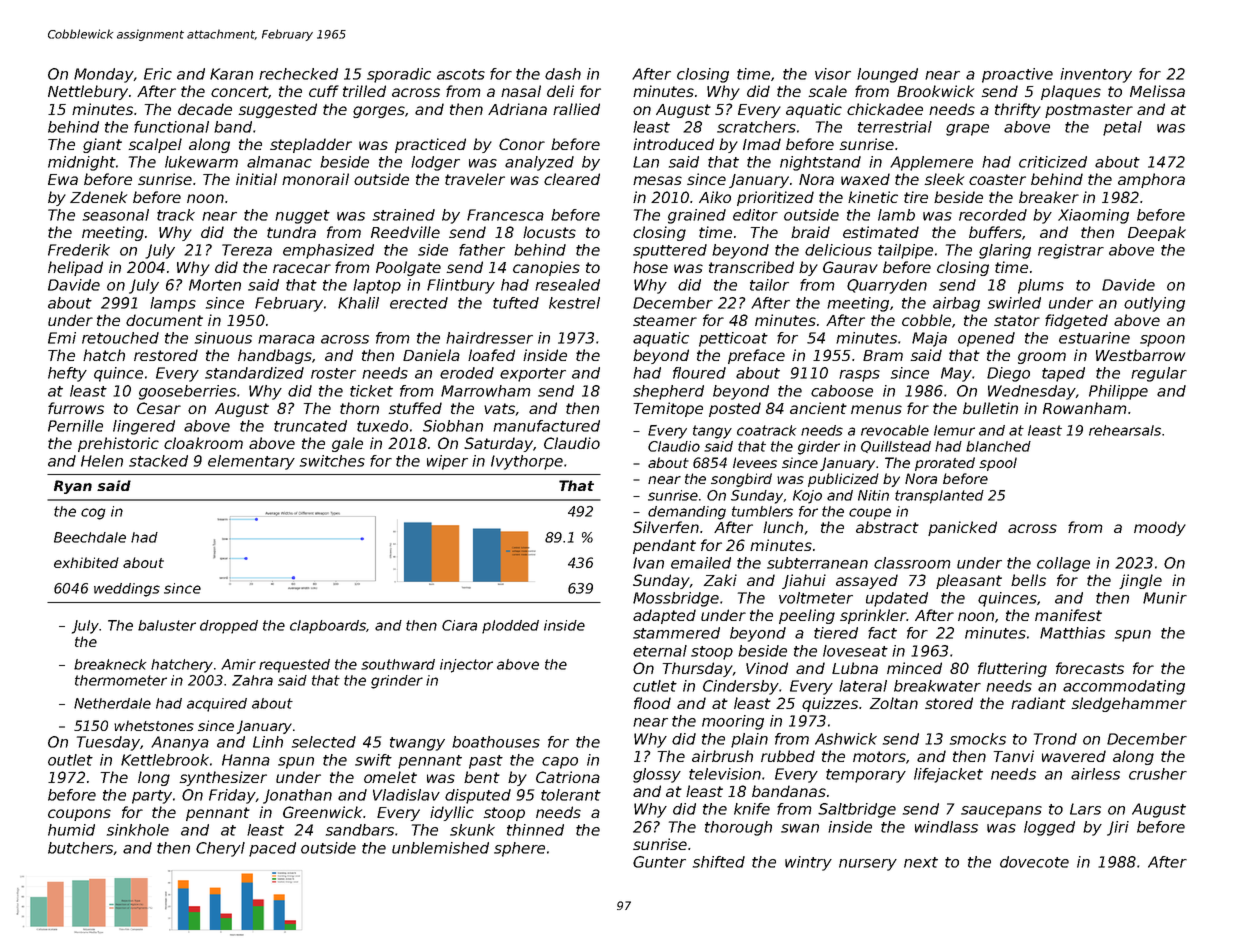 This screenshot has width=1233, height=952. Describe the element at coordinates (159, 408) in the screenshot. I see `Cesar` at that location.
